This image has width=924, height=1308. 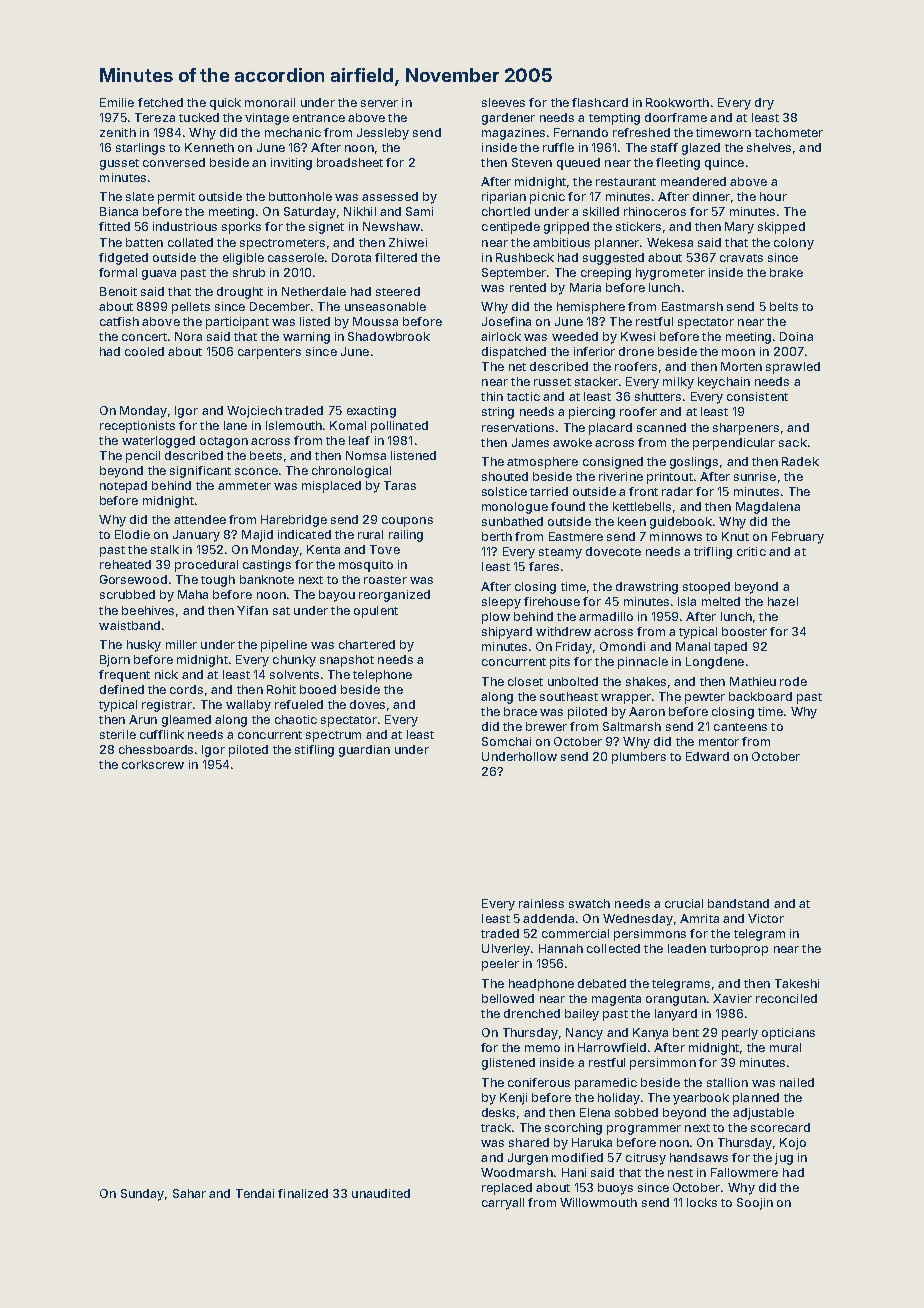 What do you see at coordinates (319, 118) in the image?
I see `entrance` at bounding box center [319, 118].
